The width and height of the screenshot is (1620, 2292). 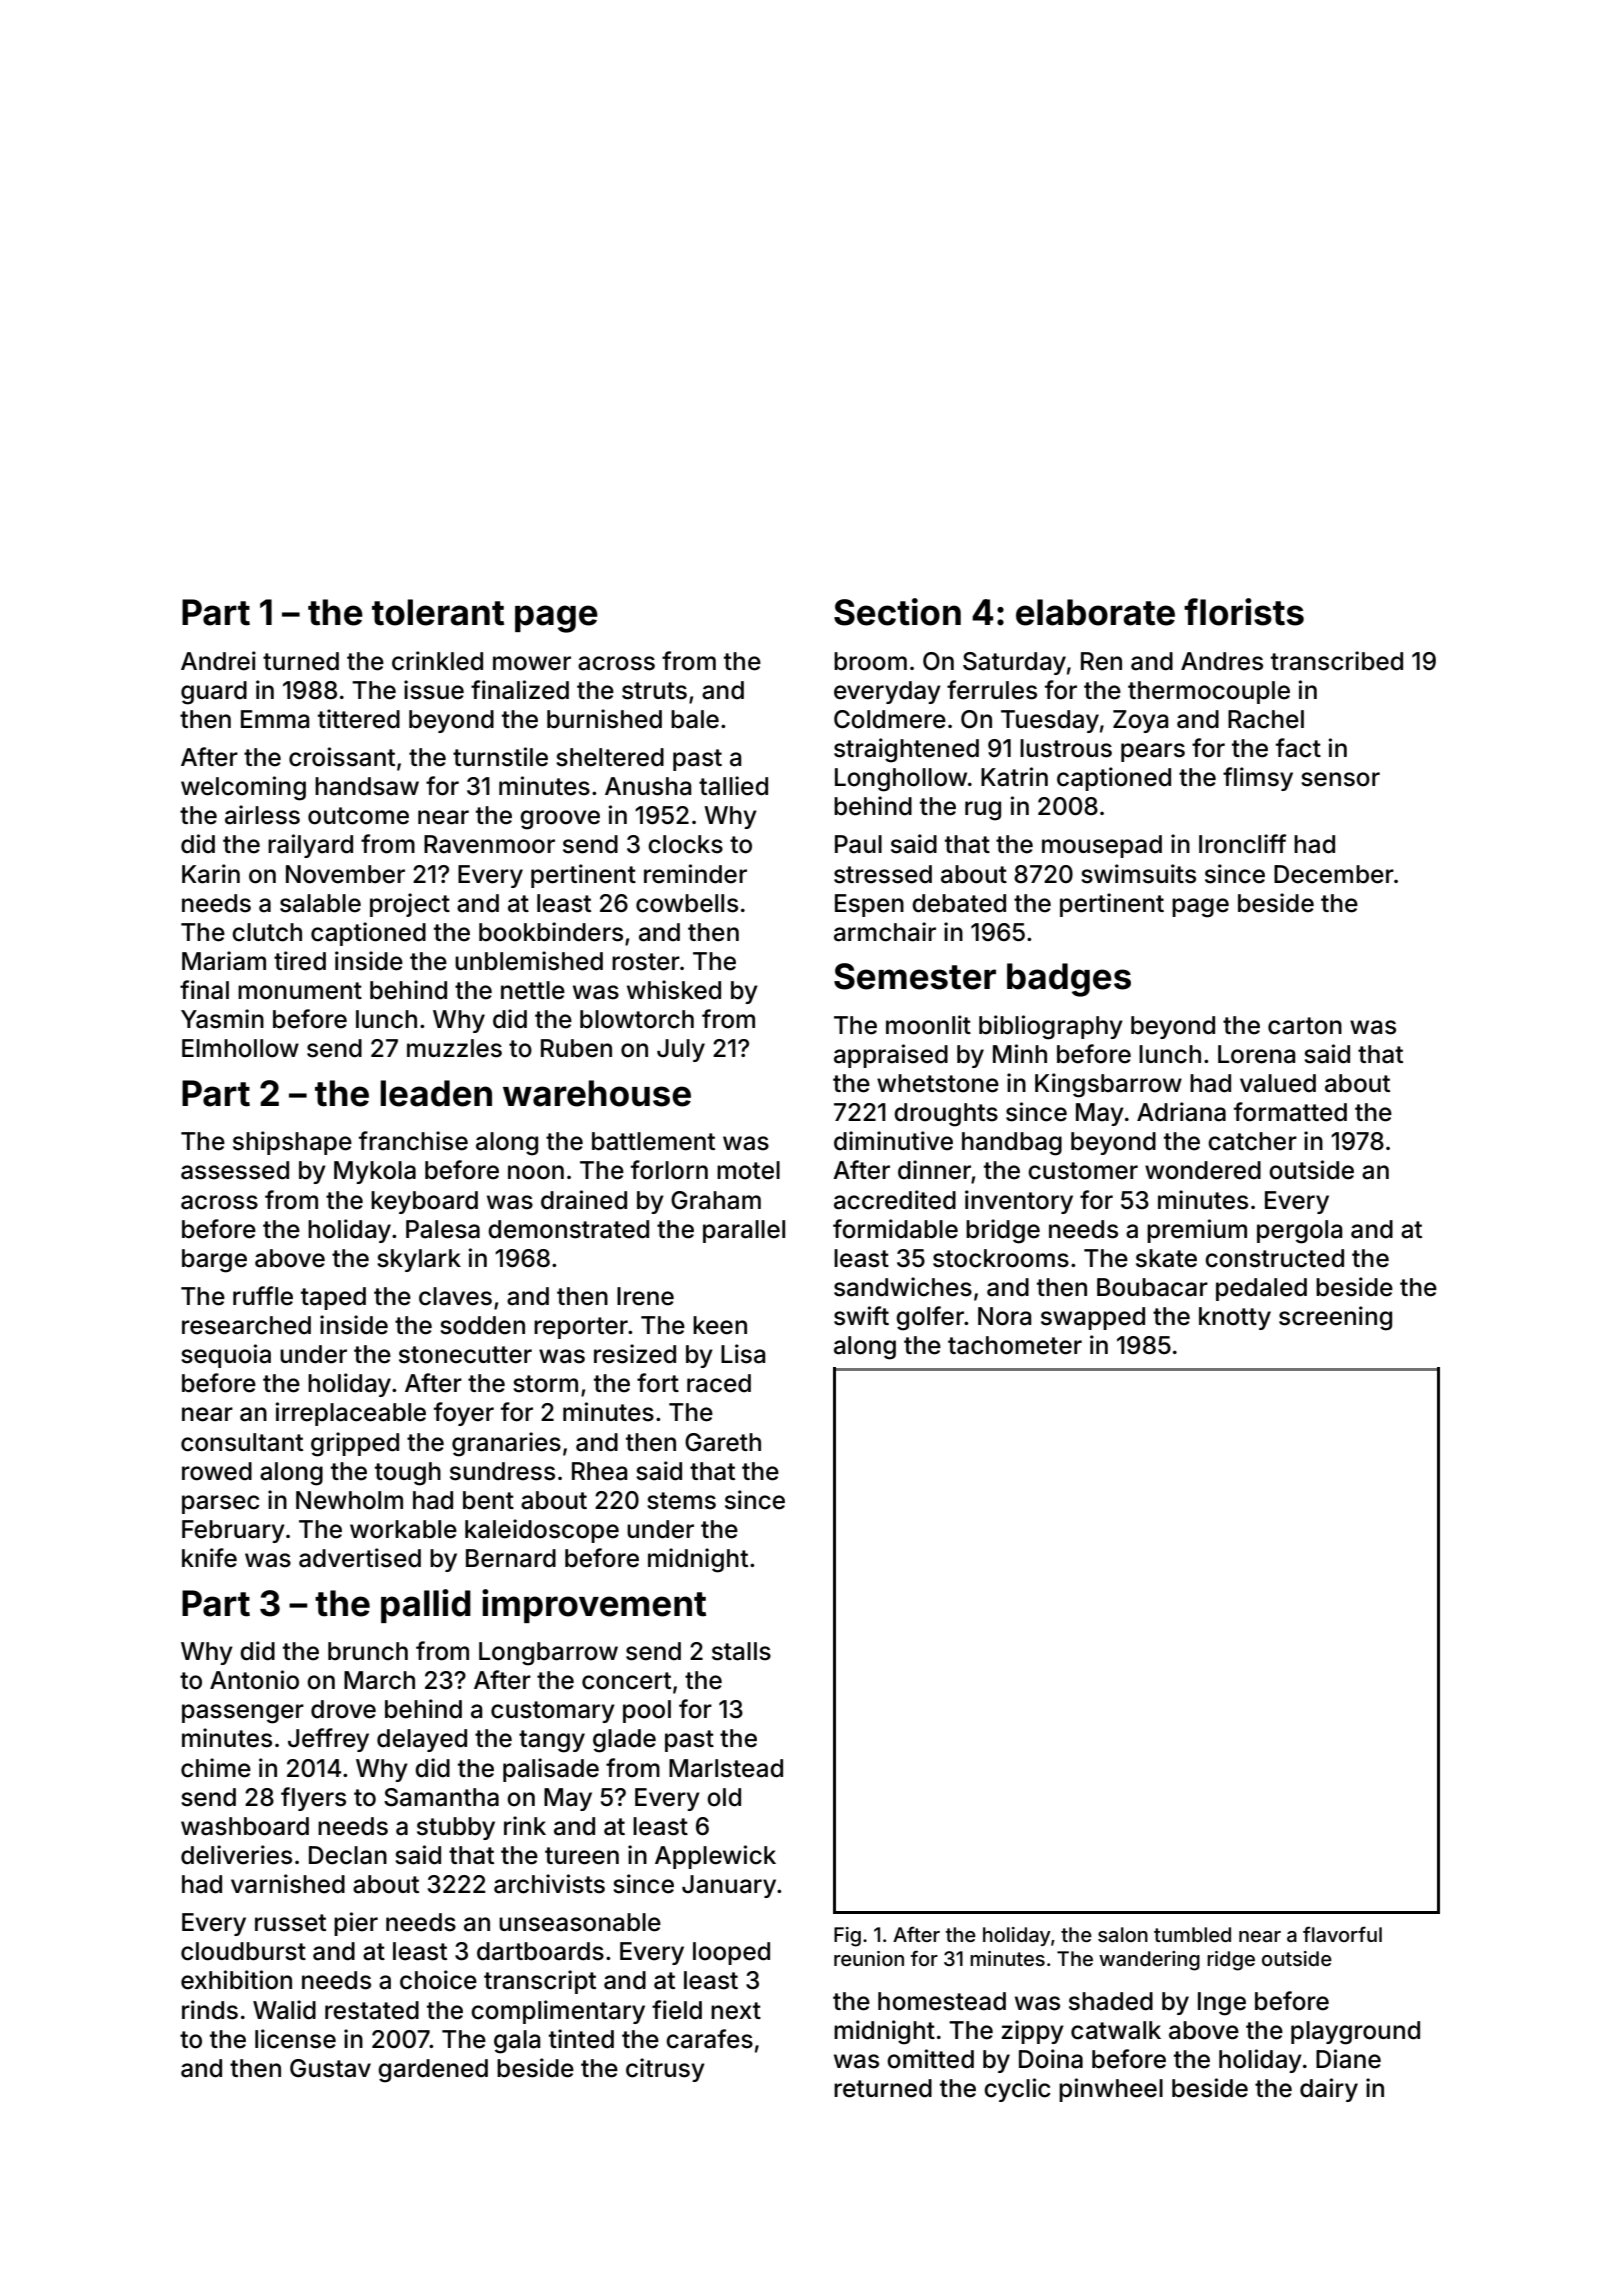 I want to click on omitted, so click(x=930, y=2059).
